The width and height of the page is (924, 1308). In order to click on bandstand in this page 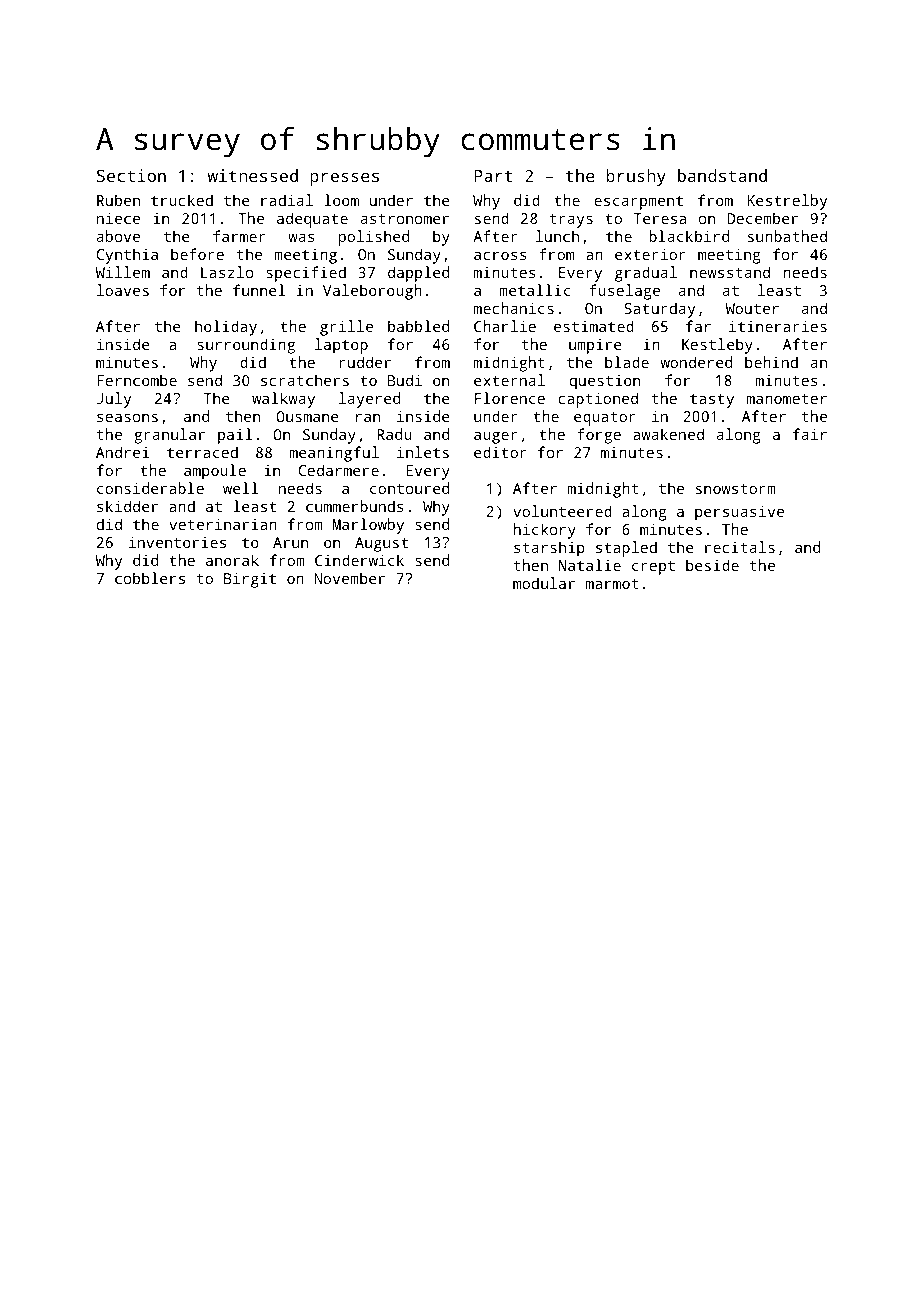, I will do `click(722, 175)`.
